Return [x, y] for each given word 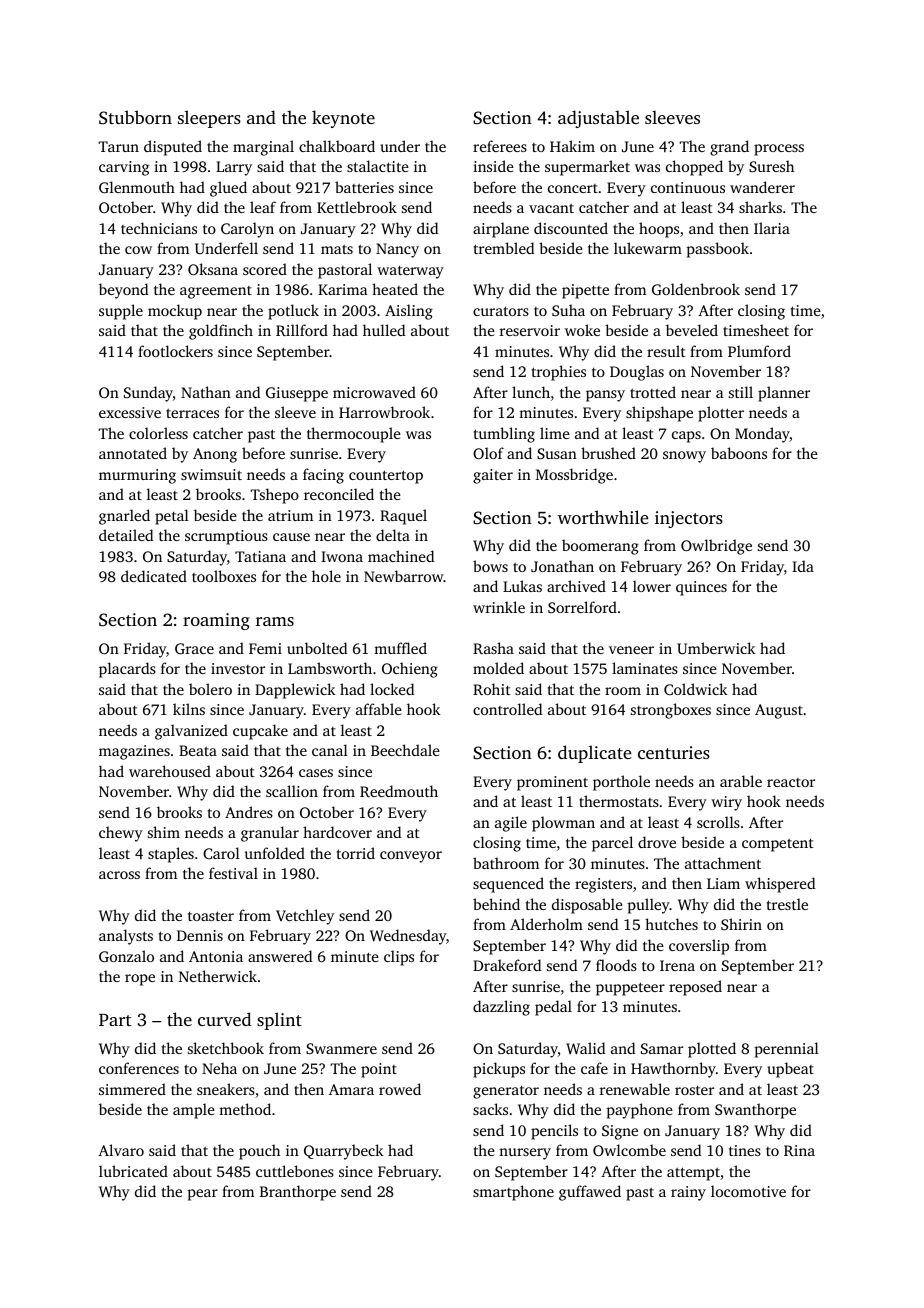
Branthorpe [298, 1193]
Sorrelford [582, 607]
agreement [216, 292]
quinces [701, 588]
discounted [571, 228]
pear [203, 1195]
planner [784, 394]
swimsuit [211, 474]
